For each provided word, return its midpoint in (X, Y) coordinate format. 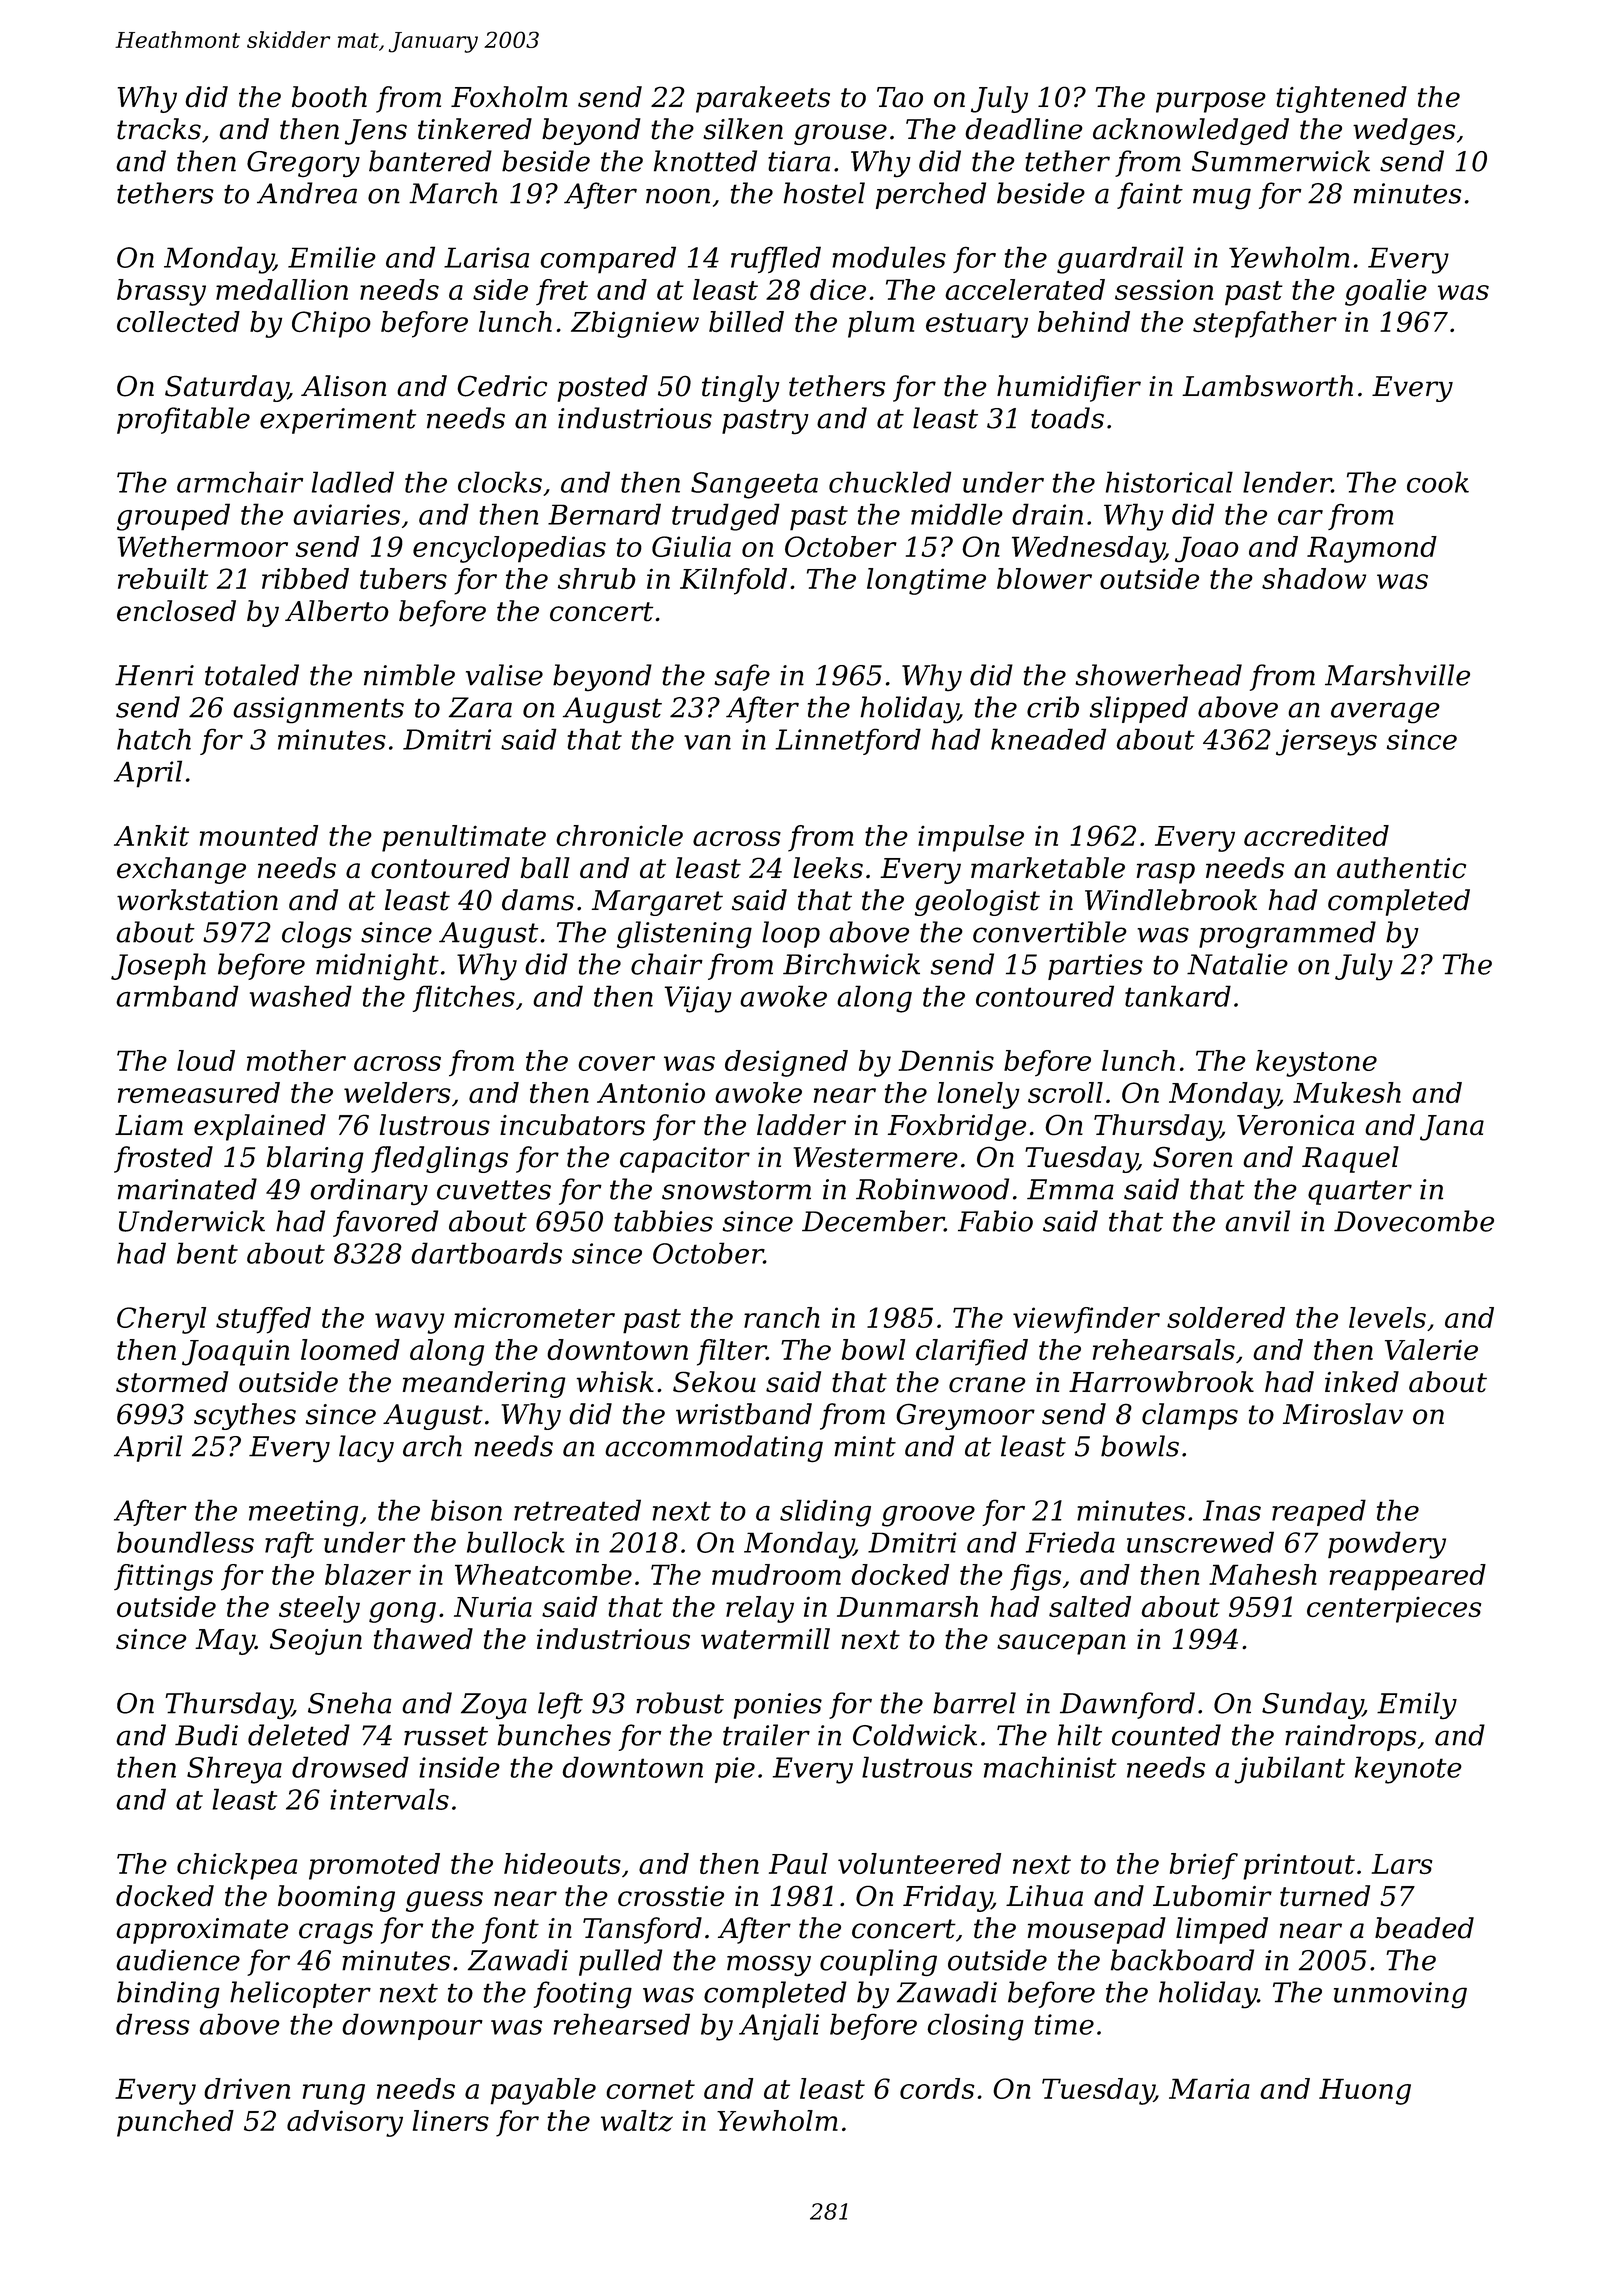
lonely (978, 1095)
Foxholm (509, 97)
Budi (206, 1735)
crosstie (671, 1896)
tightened (1341, 99)
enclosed (176, 611)
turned (1325, 1896)
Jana (1452, 1128)
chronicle (619, 835)
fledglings (439, 1159)
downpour (412, 2026)
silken (743, 129)
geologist (977, 902)
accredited (1316, 835)
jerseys (1326, 742)
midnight (377, 967)
